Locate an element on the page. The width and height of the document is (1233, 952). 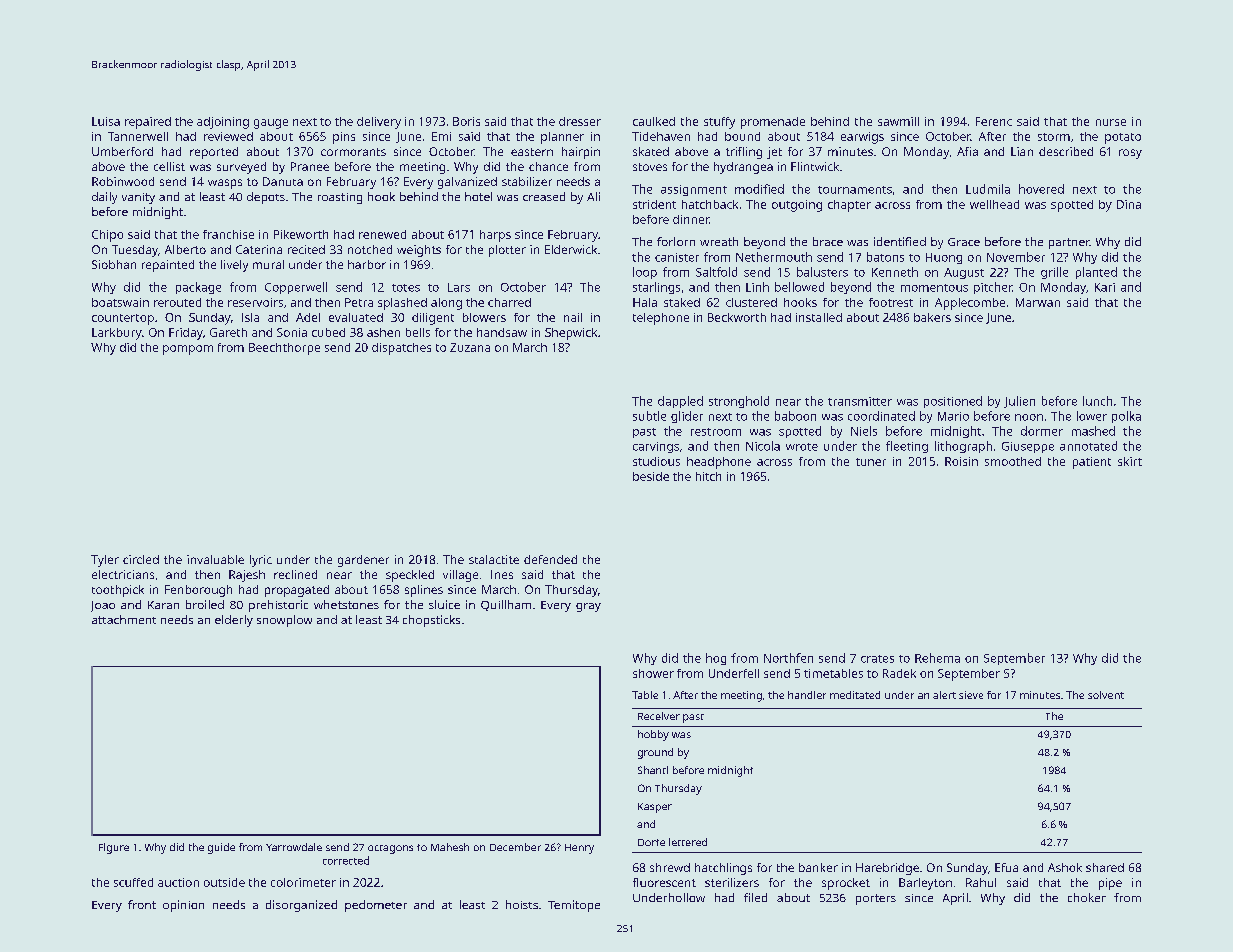
restroom is located at coordinates (716, 432).
